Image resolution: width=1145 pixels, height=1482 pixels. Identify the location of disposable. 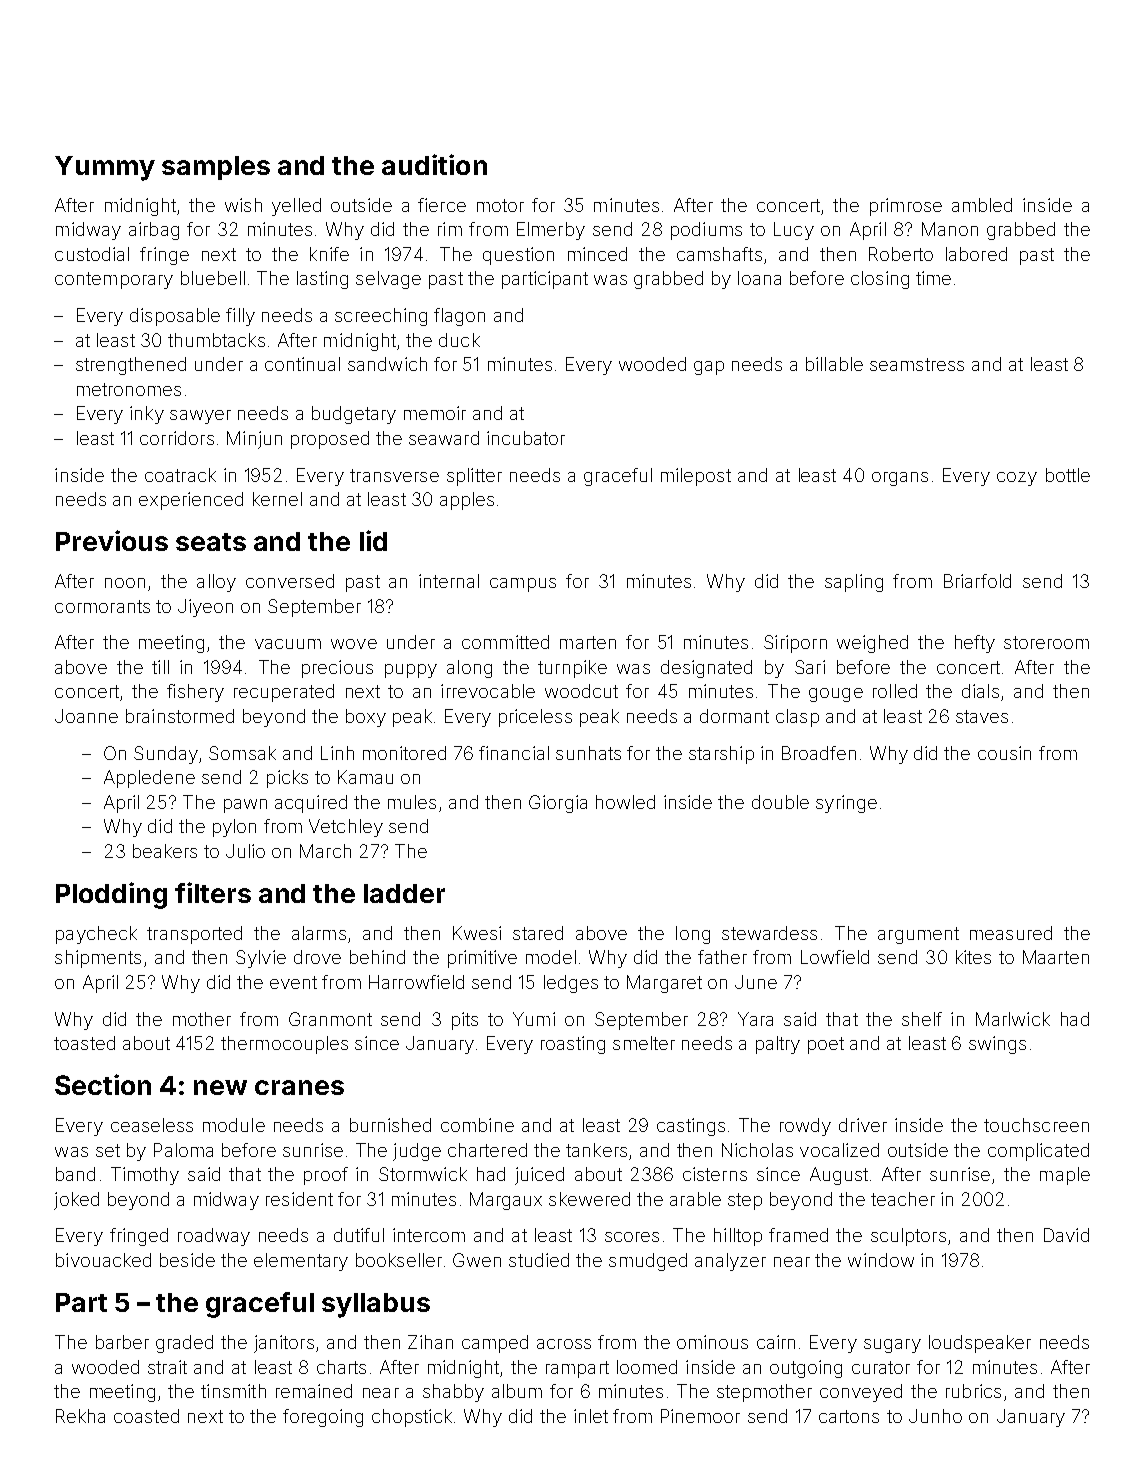
(175, 317).
